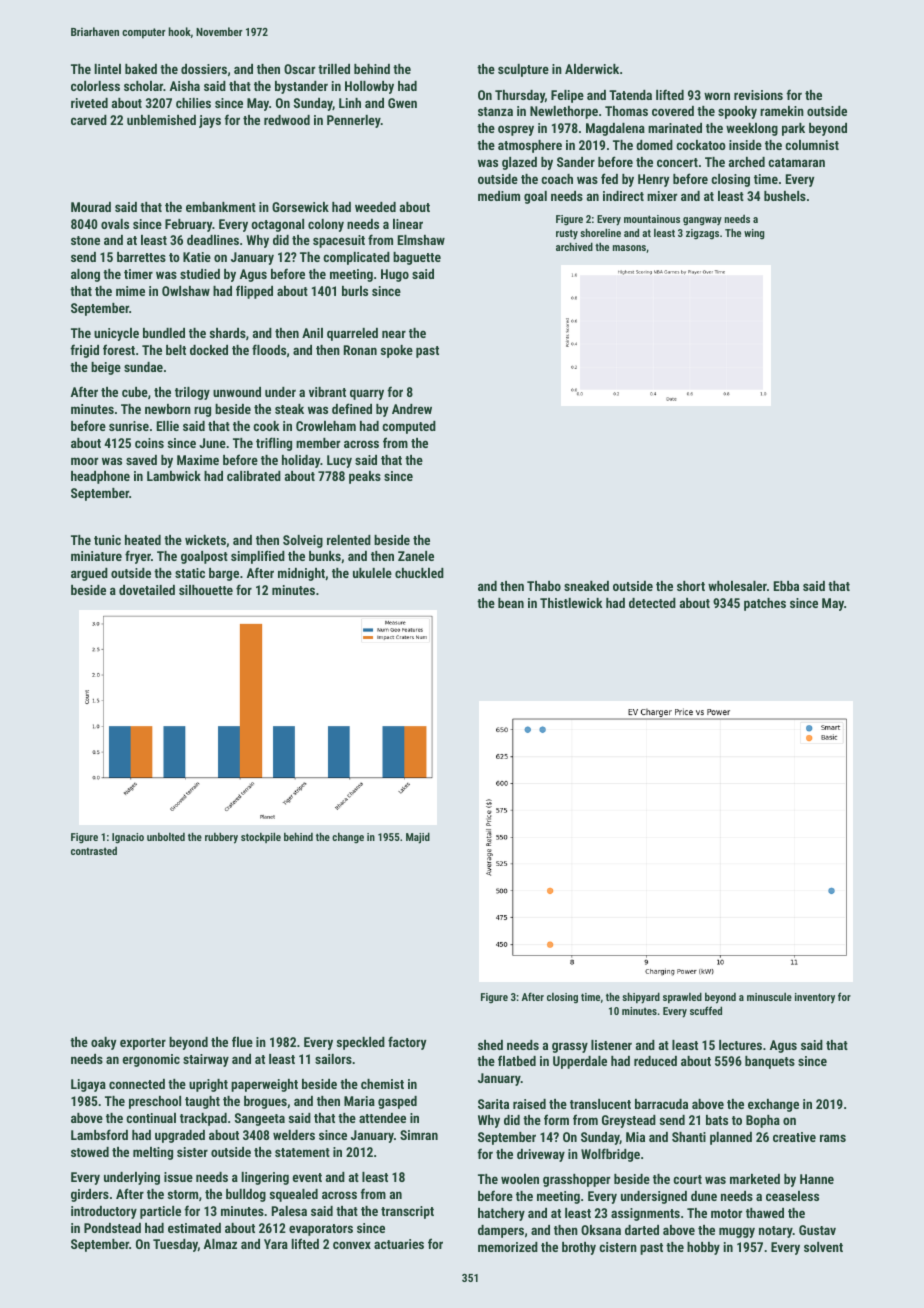 This screenshot has height=1308, width=924. What do you see at coordinates (254, 476) in the screenshot?
I see `calibrated` at bounding box center [254, 476].
